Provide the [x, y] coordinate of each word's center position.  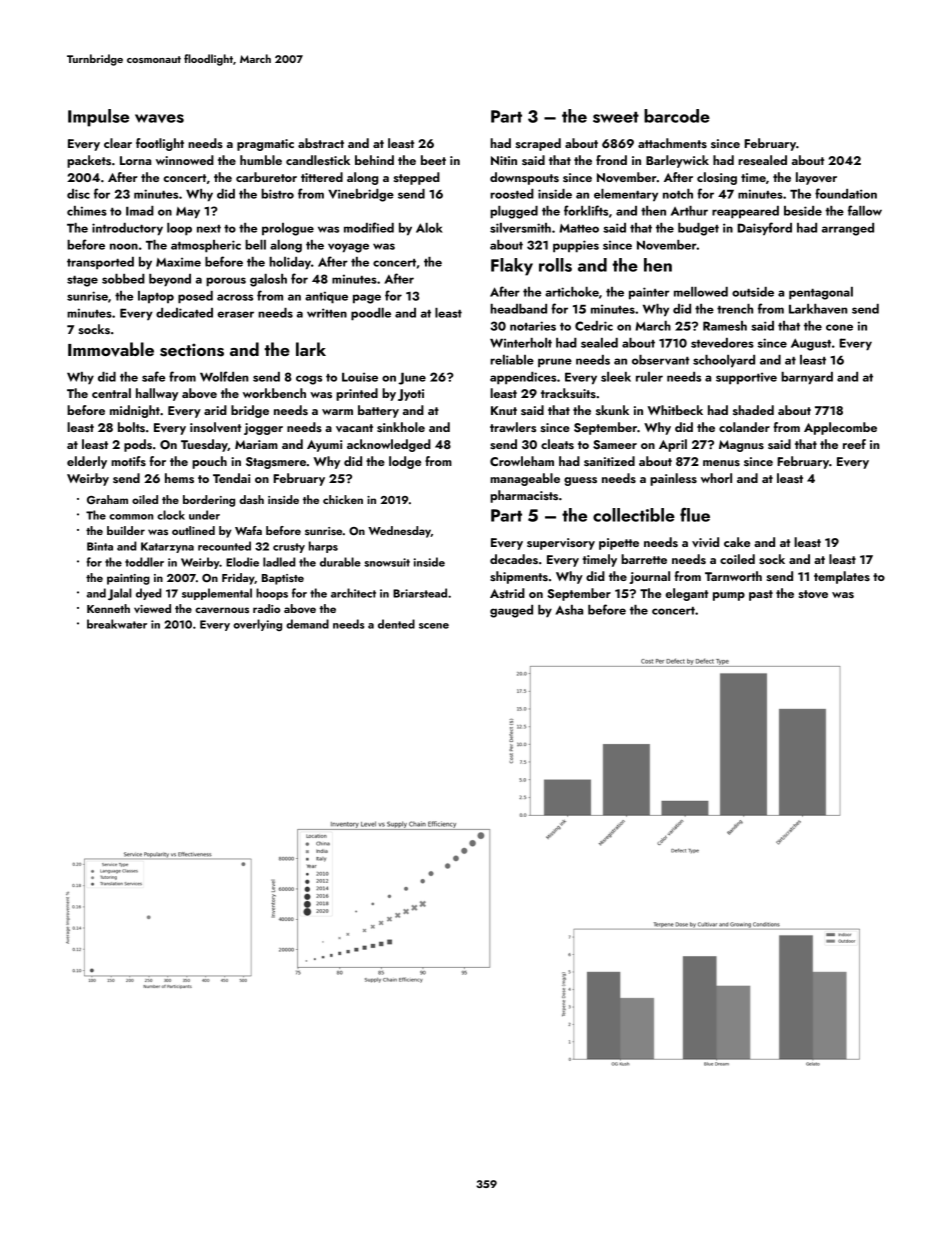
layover [816, 178]
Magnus [741, 446]
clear [118, 143]
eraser [235, 314]
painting [128, 579]
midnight [135, 411]
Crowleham [522, 461]
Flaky [512, 267]
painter [649, 293]
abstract [321, 143]
